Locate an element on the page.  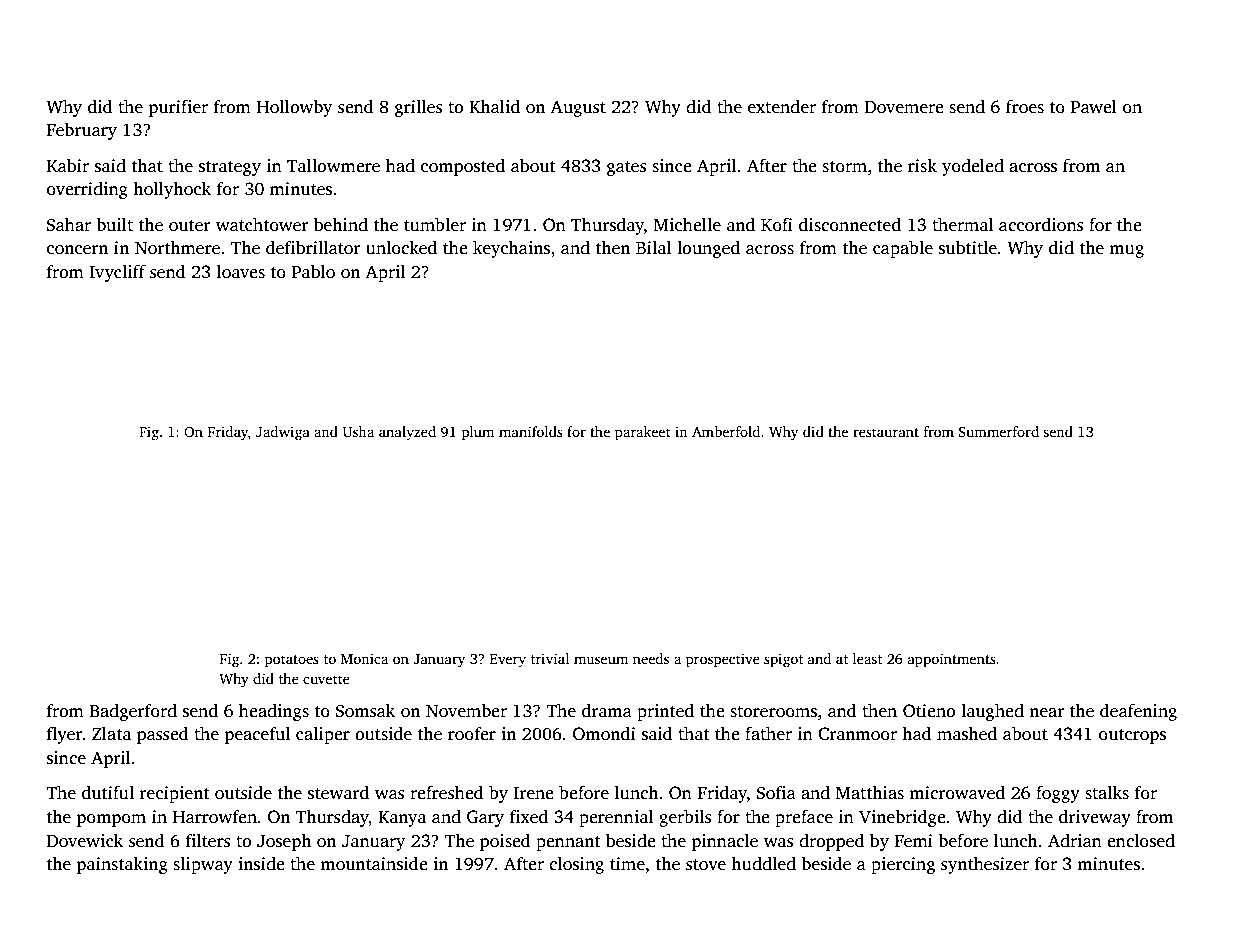
Jadwiga is located at coordinates (283, 433).
